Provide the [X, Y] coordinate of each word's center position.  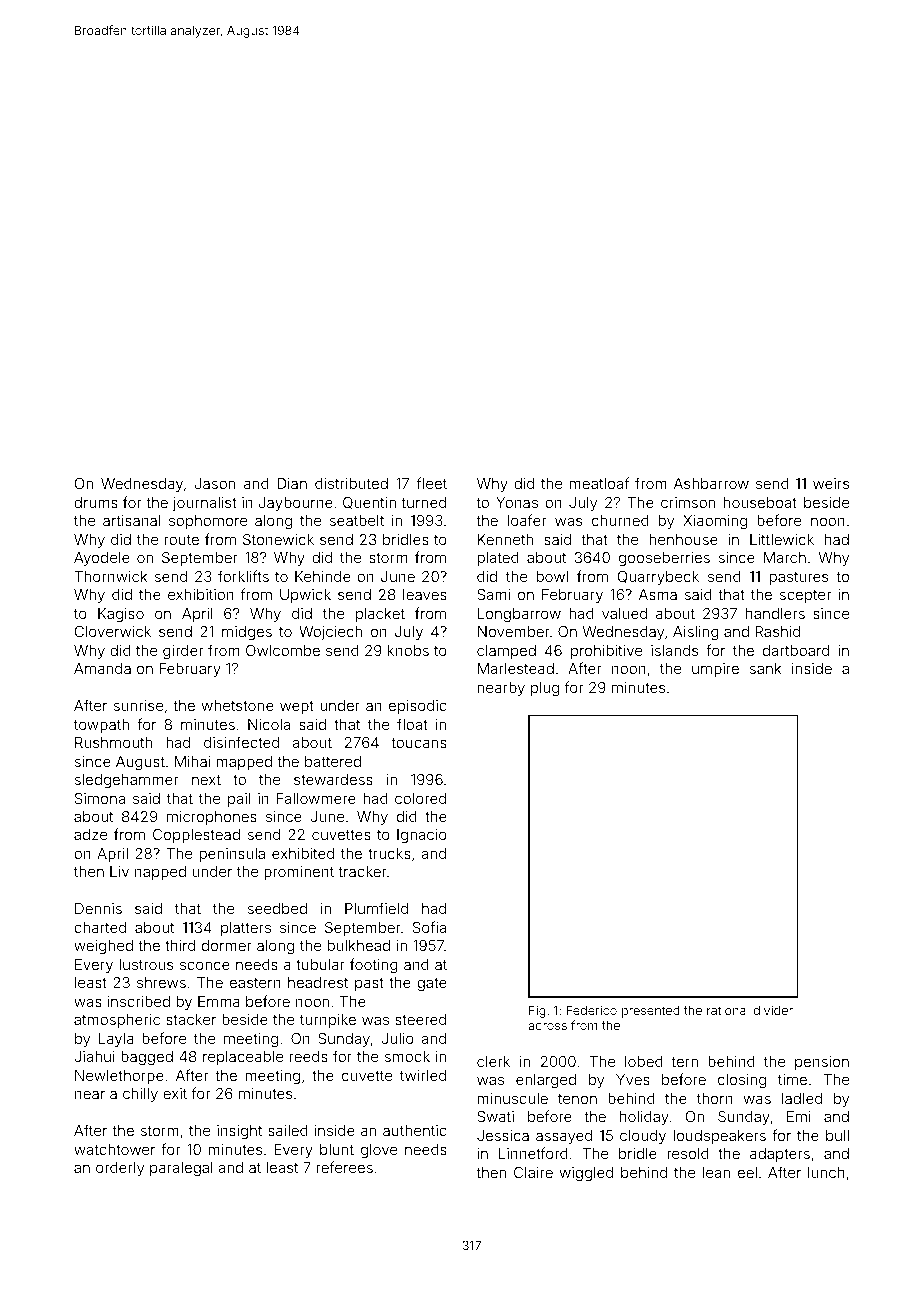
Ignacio [422, 836]
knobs [408, 650]
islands [674, 650]
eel [747, 1172]
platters [246, 929]
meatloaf [599, 483]
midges [247, 633]
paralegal [181, 1169]
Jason [215, 483]
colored [420, 798]
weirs [831, 483]
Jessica [503, 1135]
